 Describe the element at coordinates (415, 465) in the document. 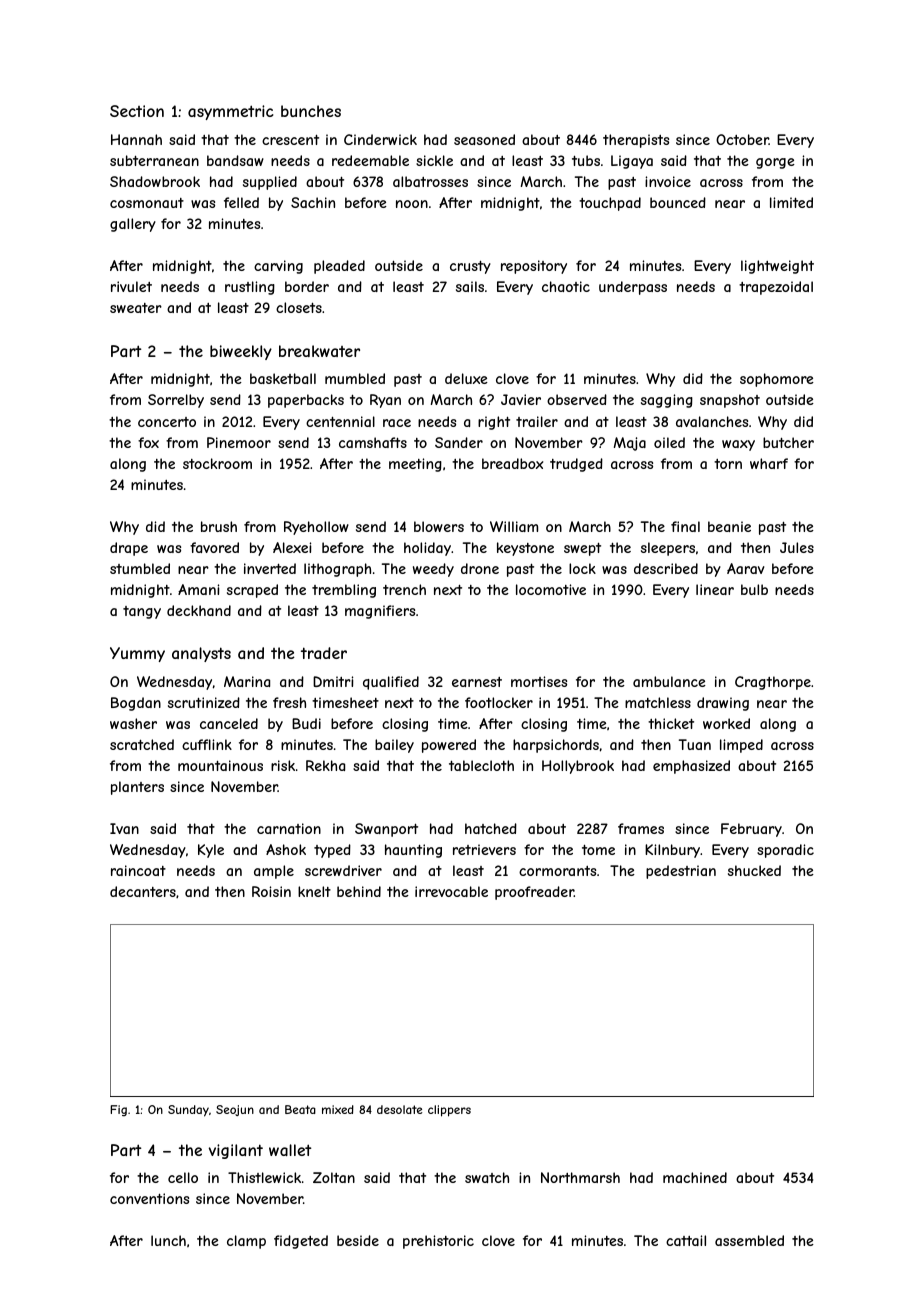

I see `meeting` at that location.
